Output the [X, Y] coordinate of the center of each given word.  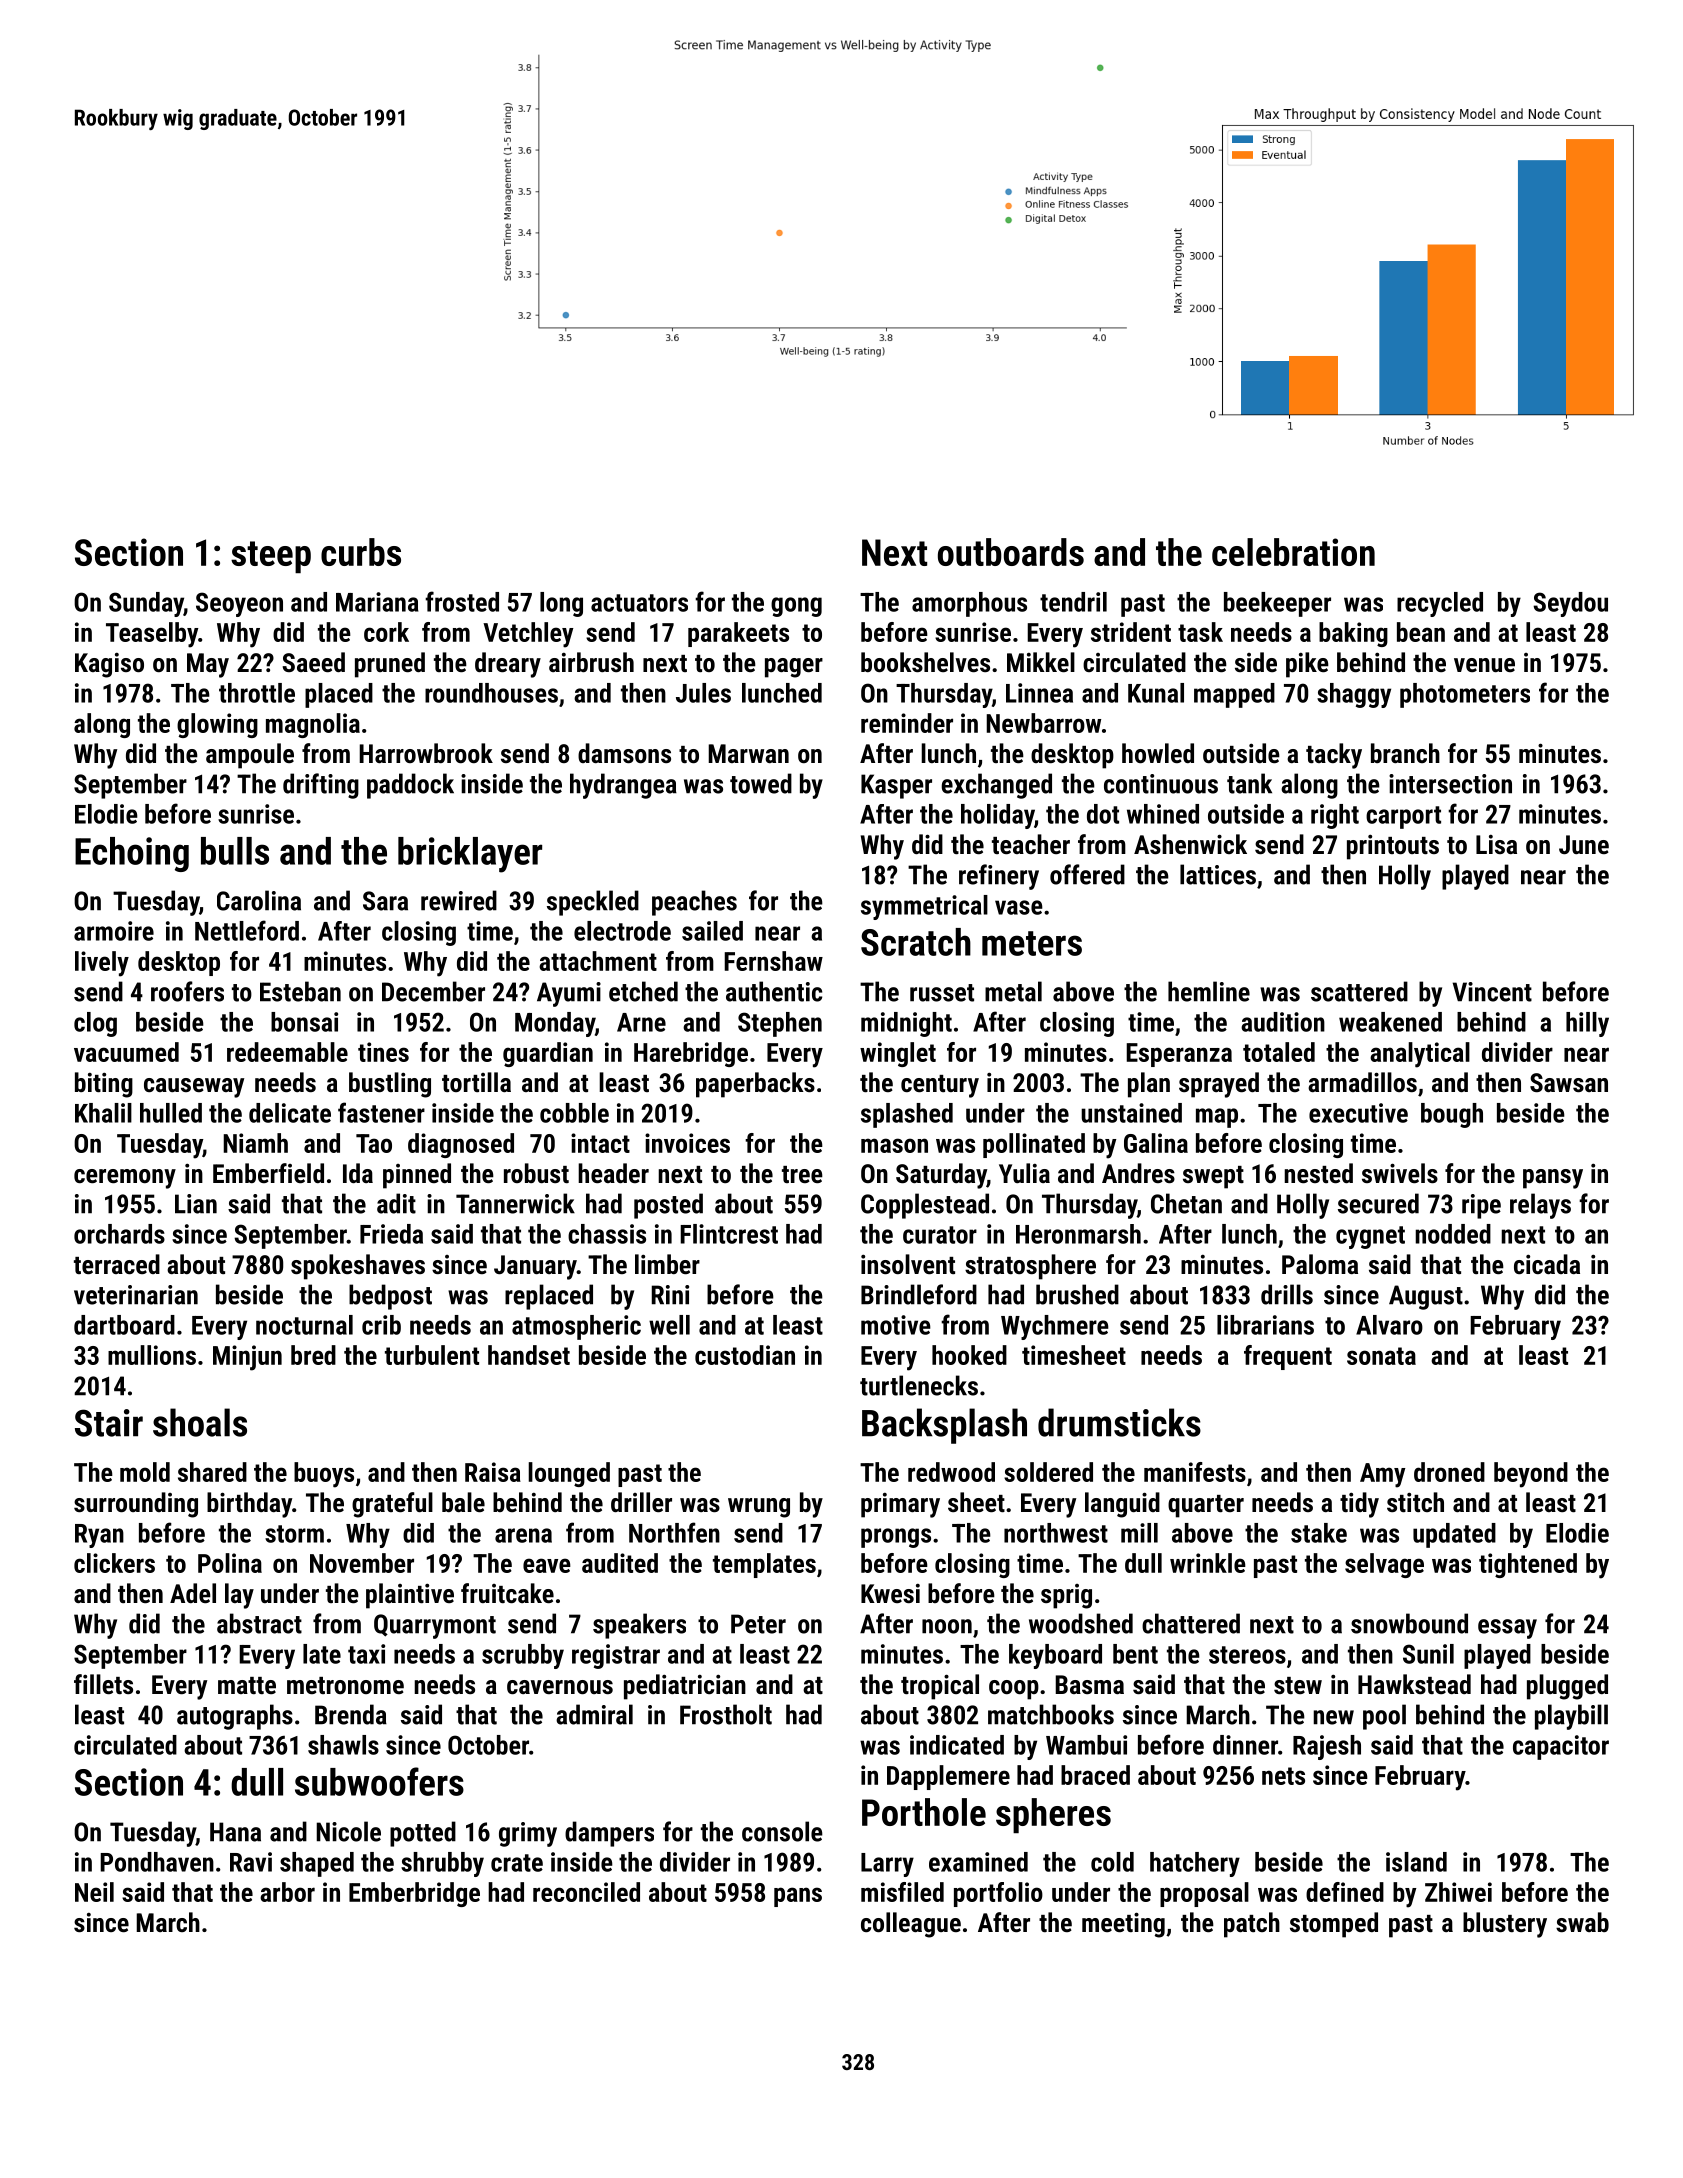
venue [1484, 665]
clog [95, 1024]
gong [796, 607]
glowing [217, 725]
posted [668, 1206]
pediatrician [685, 1687]
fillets [103, 1684]
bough [1452, 1115]
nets [1283, 1776]
